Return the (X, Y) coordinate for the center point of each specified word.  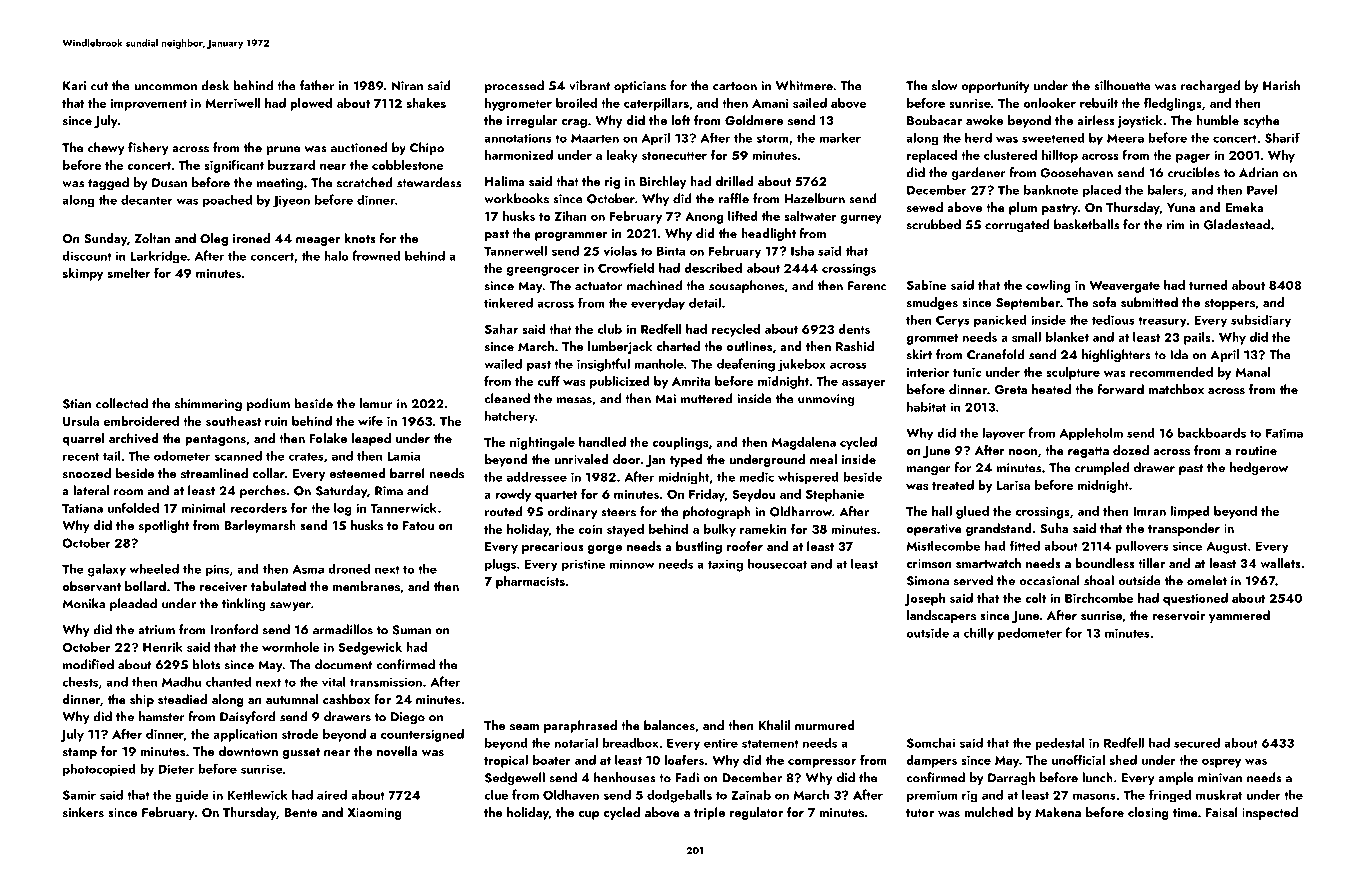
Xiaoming (374, 814)
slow (945, 85)
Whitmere (804, 85)
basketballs (1086, 224)
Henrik (163, 647)
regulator (756, 813)
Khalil (774, 725)
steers (618, 512)
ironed (251, 238)
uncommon (165, 87)
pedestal (1059, 743)
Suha (1054, 528)
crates (306, 456)
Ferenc (867, 286)
